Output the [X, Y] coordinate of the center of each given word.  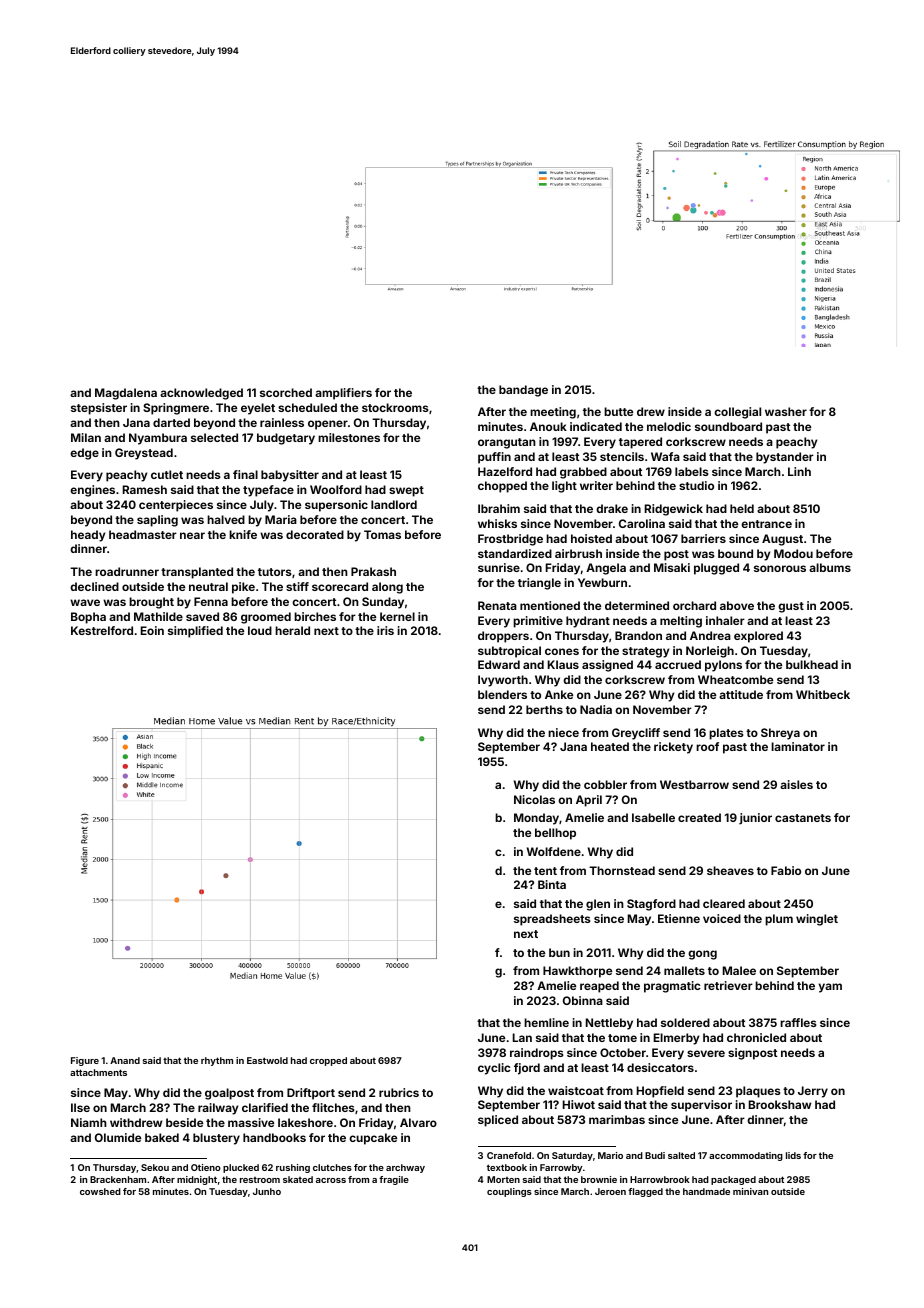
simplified [195, 632]
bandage [523, 391]
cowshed [100, 1191]
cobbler [605, 784]
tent [545, 871]
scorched [286, 392]
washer [786, 411]
